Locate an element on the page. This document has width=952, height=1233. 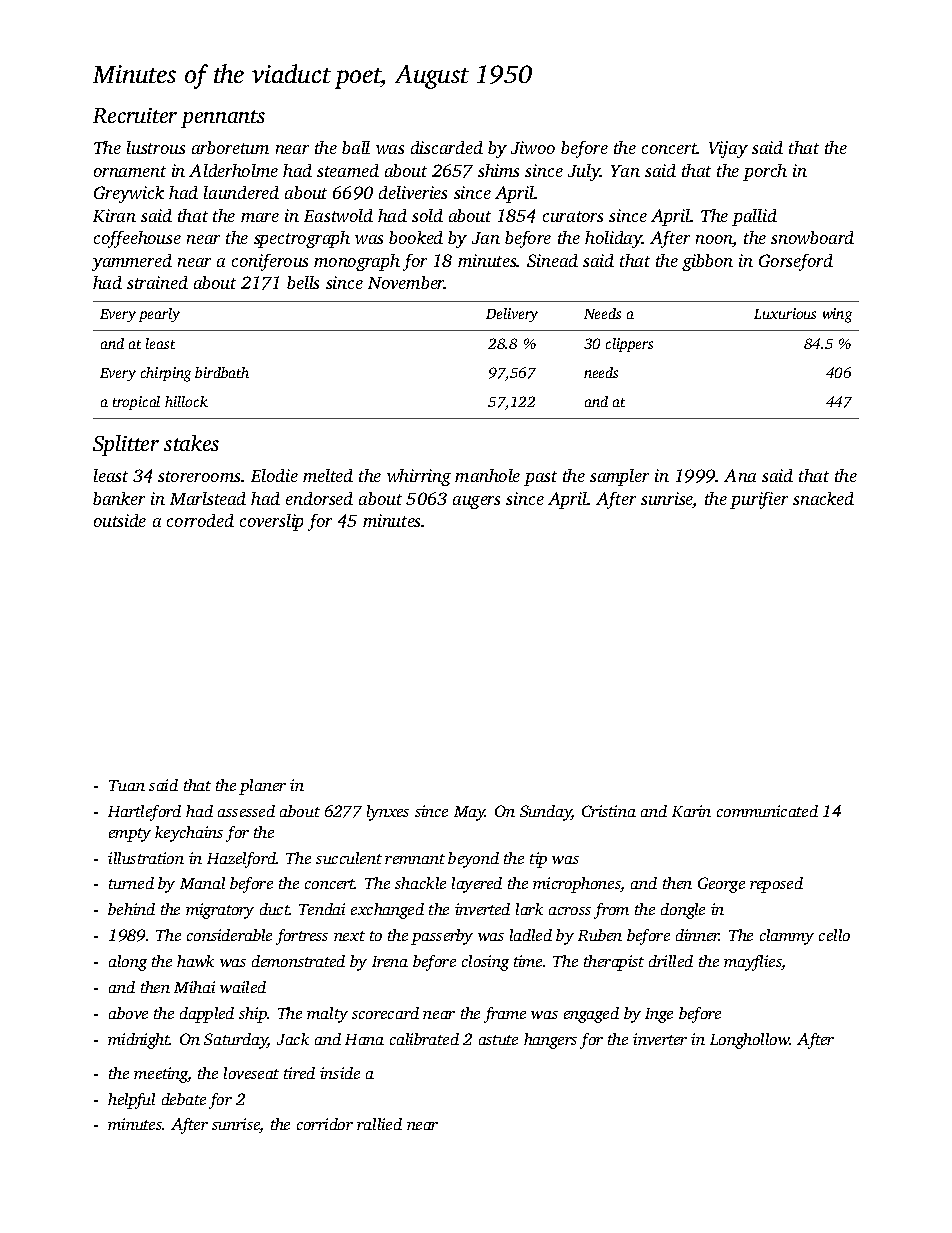
Hazelford is located at coordinates (242, 860).
